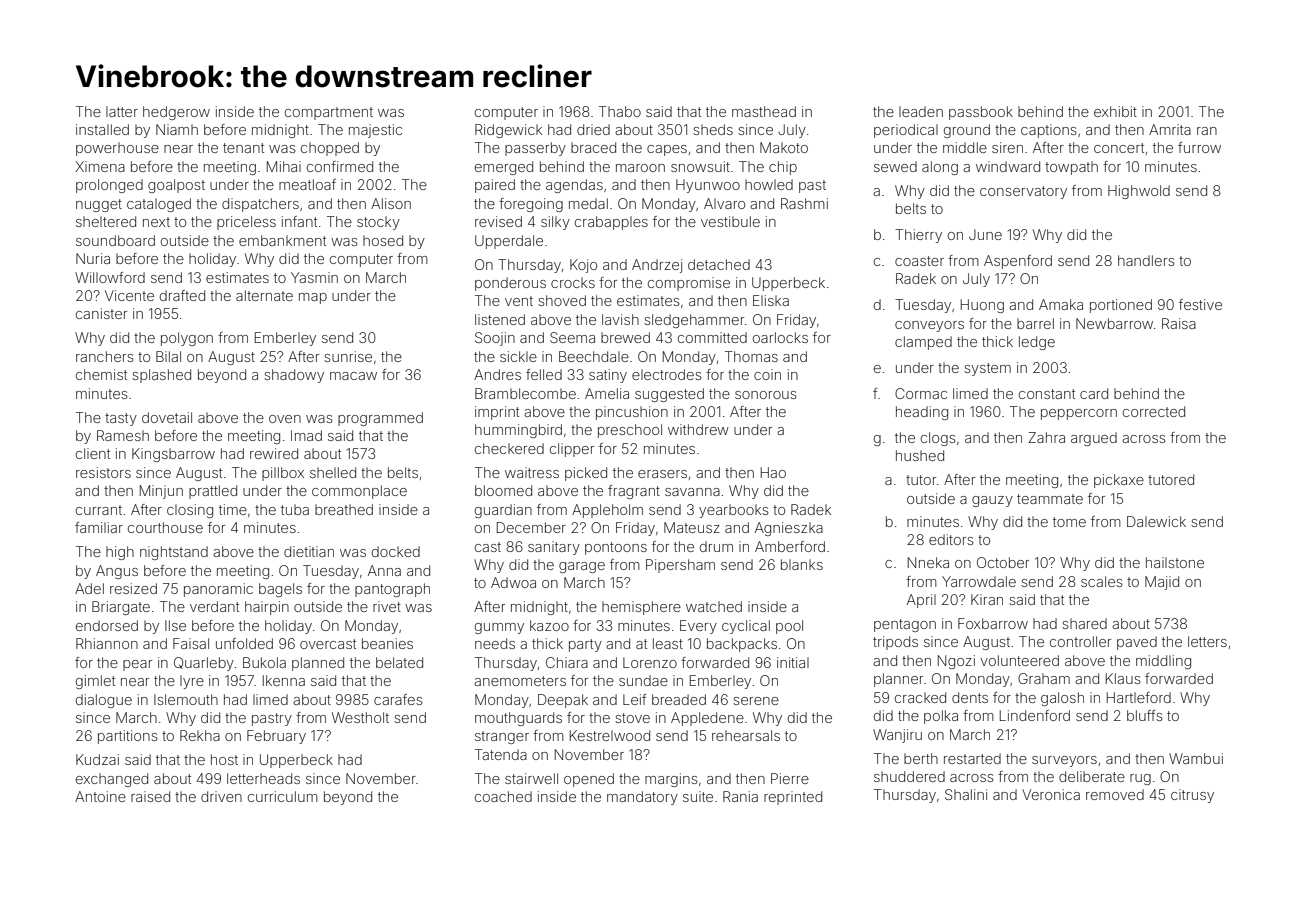  Describe the element at coordinates (285, 419) in the screenshot. I see `oven` at that location.
